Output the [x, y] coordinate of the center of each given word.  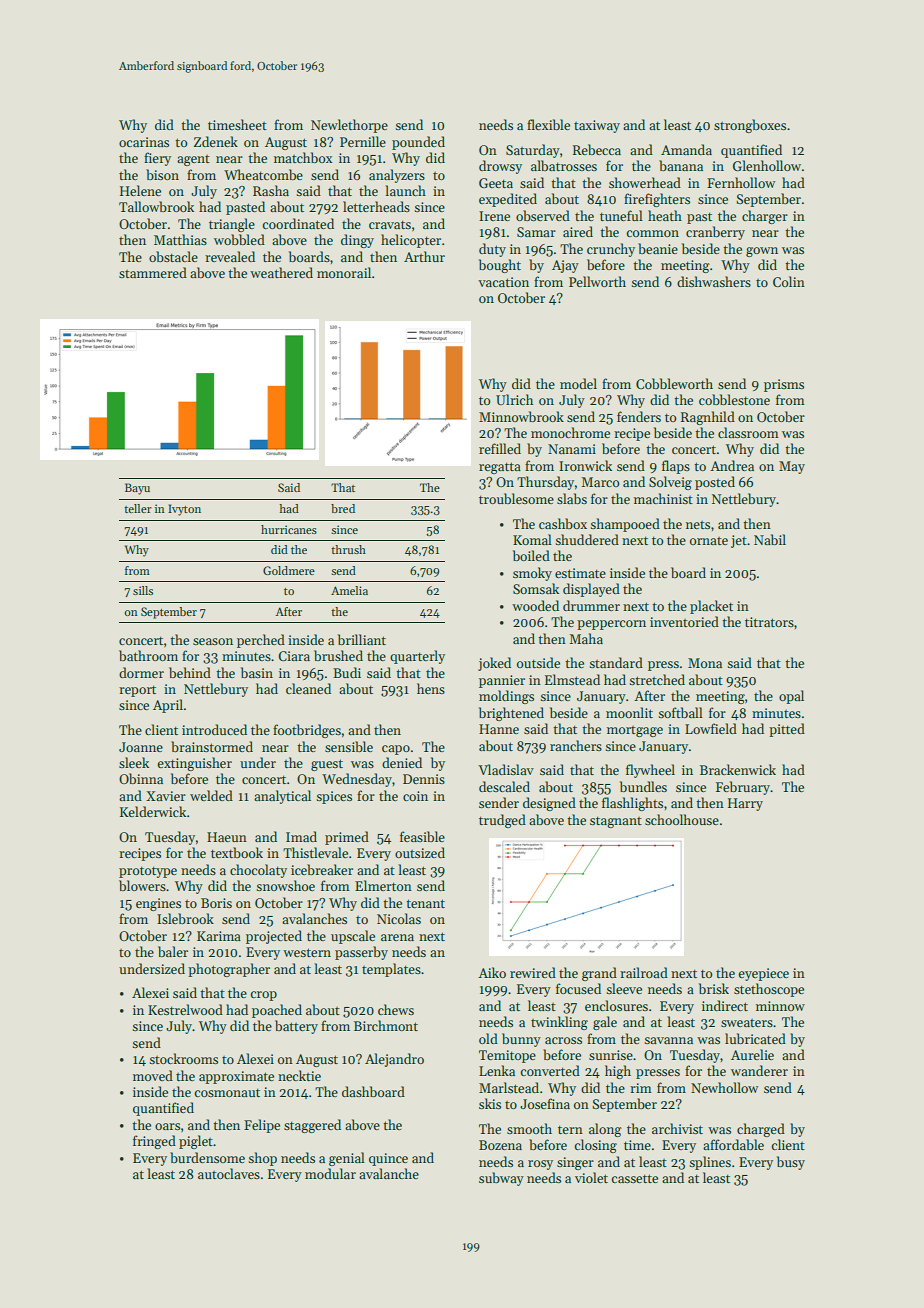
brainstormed [212, 746]
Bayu [137, 489]
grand [599, 974]
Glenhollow [767, 165]
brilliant [362, 639]
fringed [154, 1142]
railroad [644, 972]
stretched [657, 679]
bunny [521, 1040]
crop [264, 996]
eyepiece [764, 974]
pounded [418, 143]
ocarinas [144, 142]
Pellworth [597, 281]
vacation [503, 282]
